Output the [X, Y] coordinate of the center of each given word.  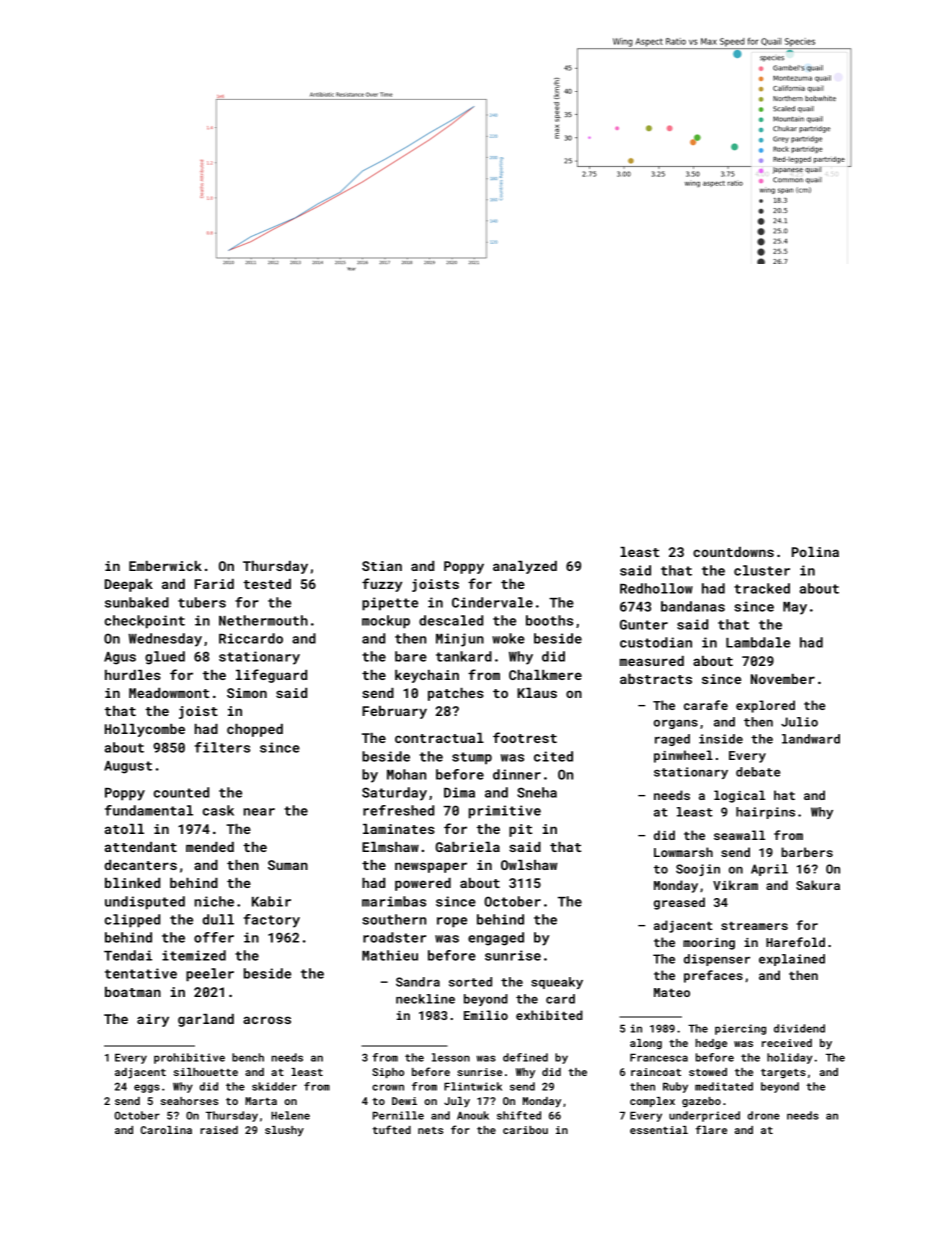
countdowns [733, 552]
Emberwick [165, 566]
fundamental [149, 810]
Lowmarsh [683, 852]
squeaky [557, 983]
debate [758, 772]
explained [792, 960]
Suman [288, 865]
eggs [147, 1088]
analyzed [525, 567]
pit [520, 830]
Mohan [406, 774]
